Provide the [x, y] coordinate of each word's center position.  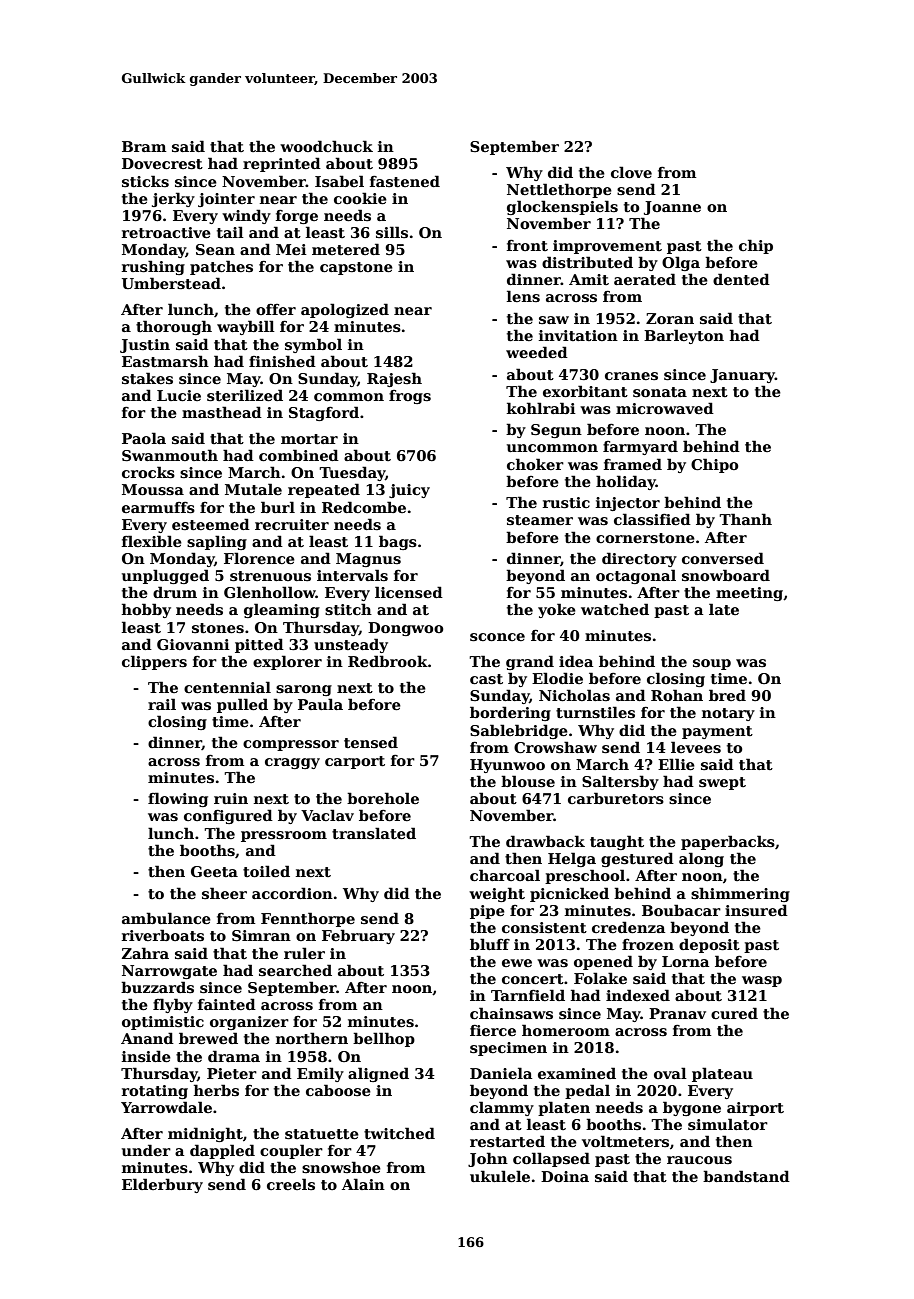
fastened [405, 181]
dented [741, 279]
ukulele [500, 1176]
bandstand [746, 1176]
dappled [222, 1151]
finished [282, 361]
